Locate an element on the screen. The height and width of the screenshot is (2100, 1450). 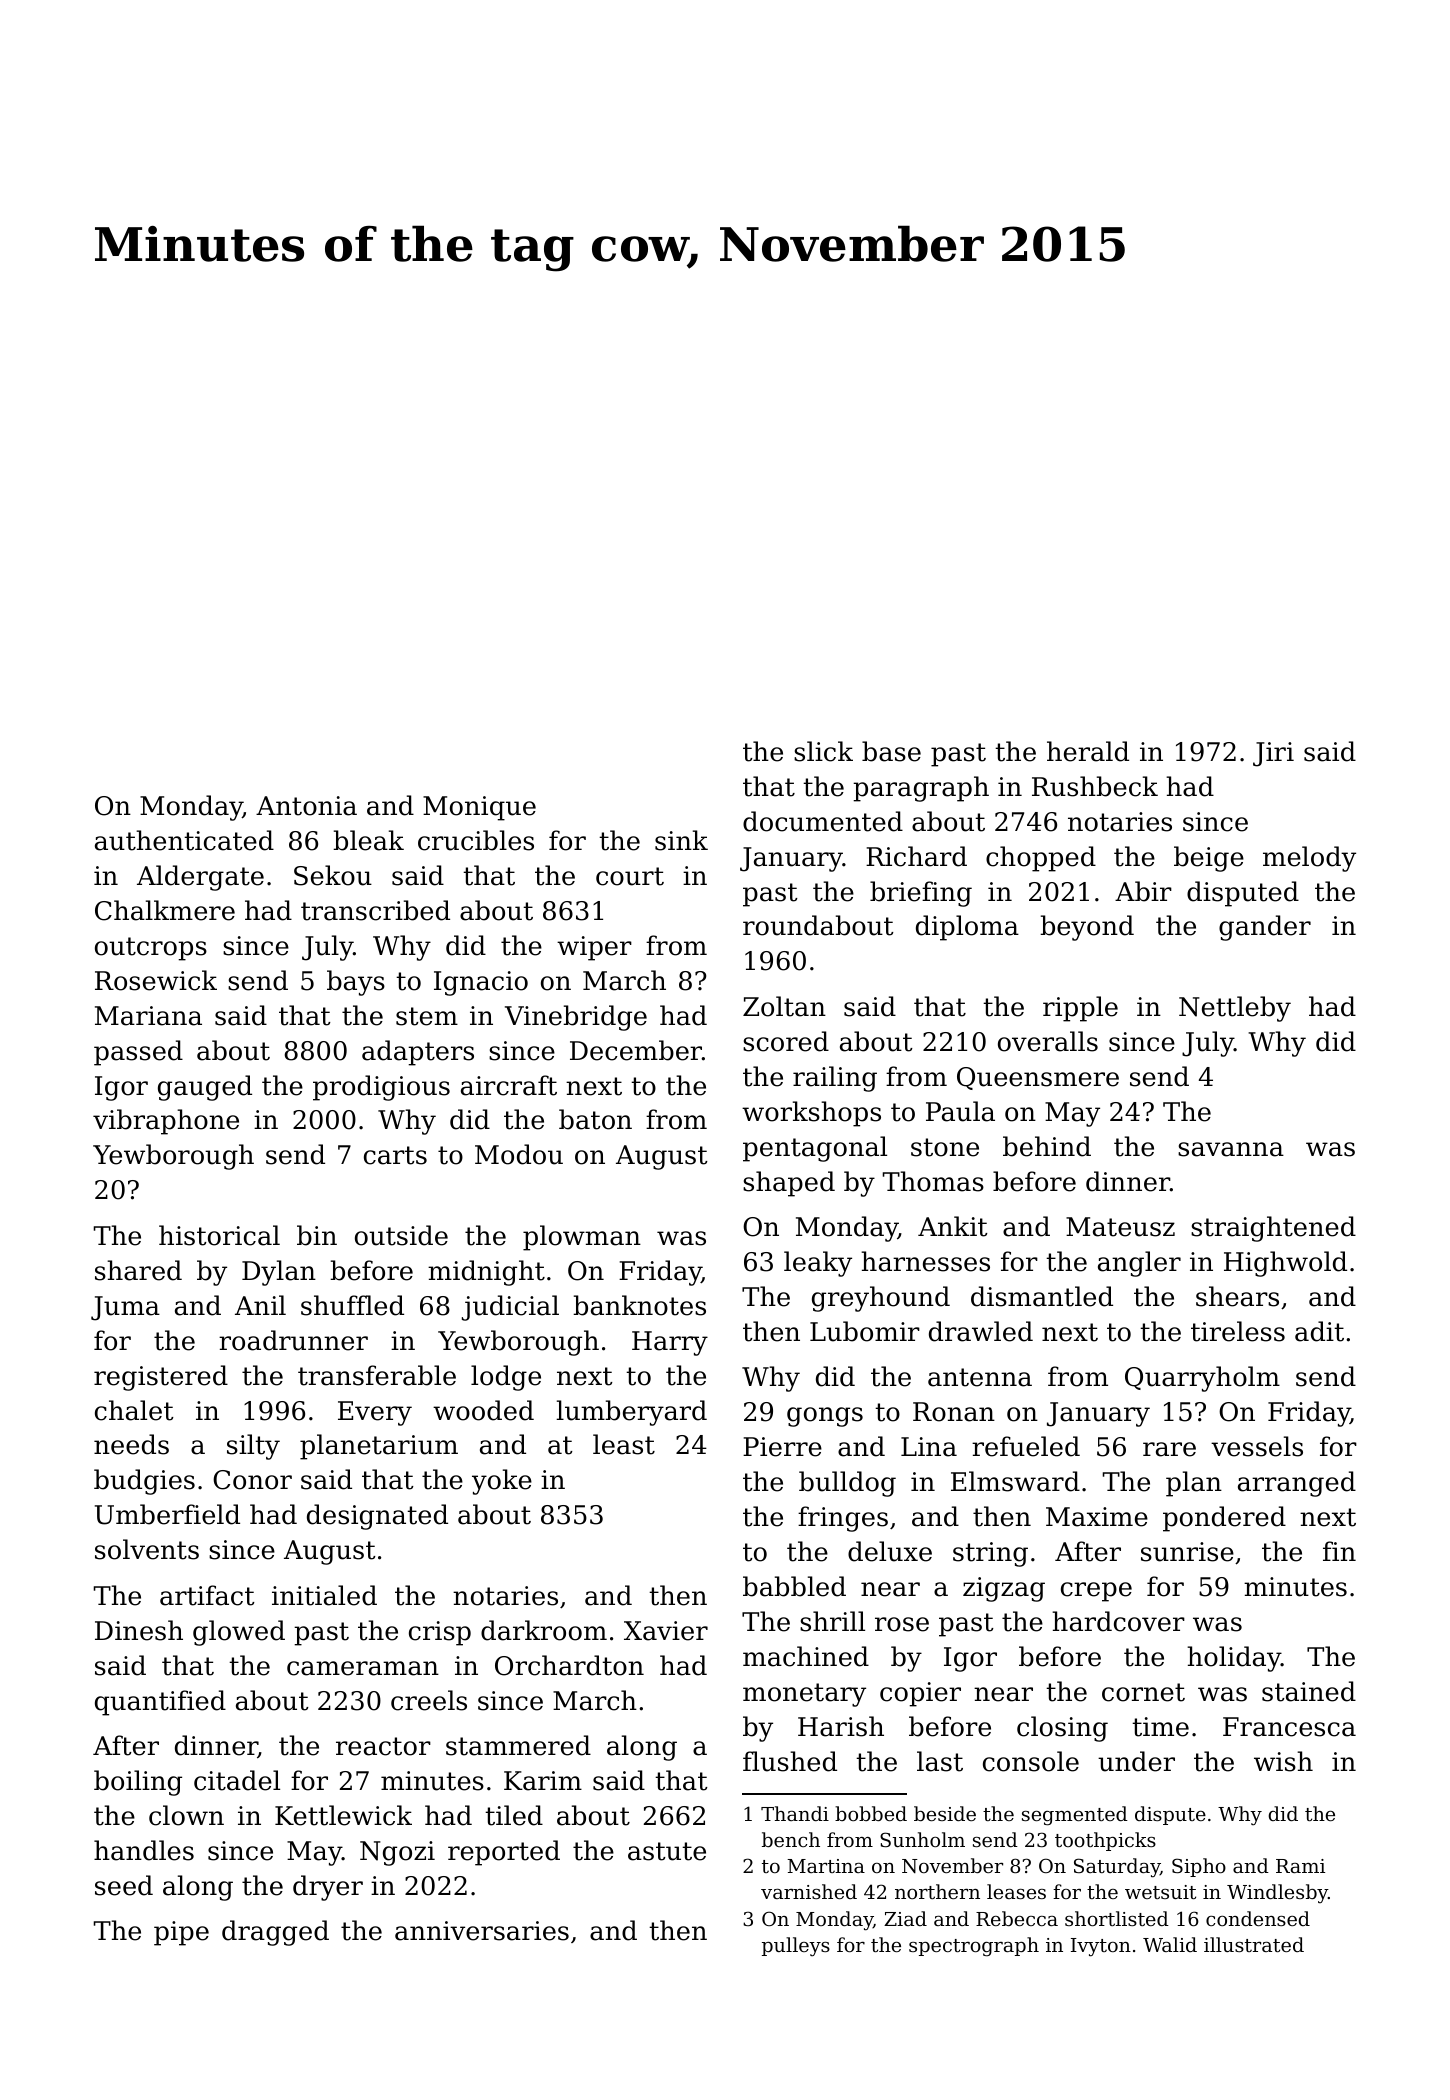
melody is located at coordinates (1309, 859).
